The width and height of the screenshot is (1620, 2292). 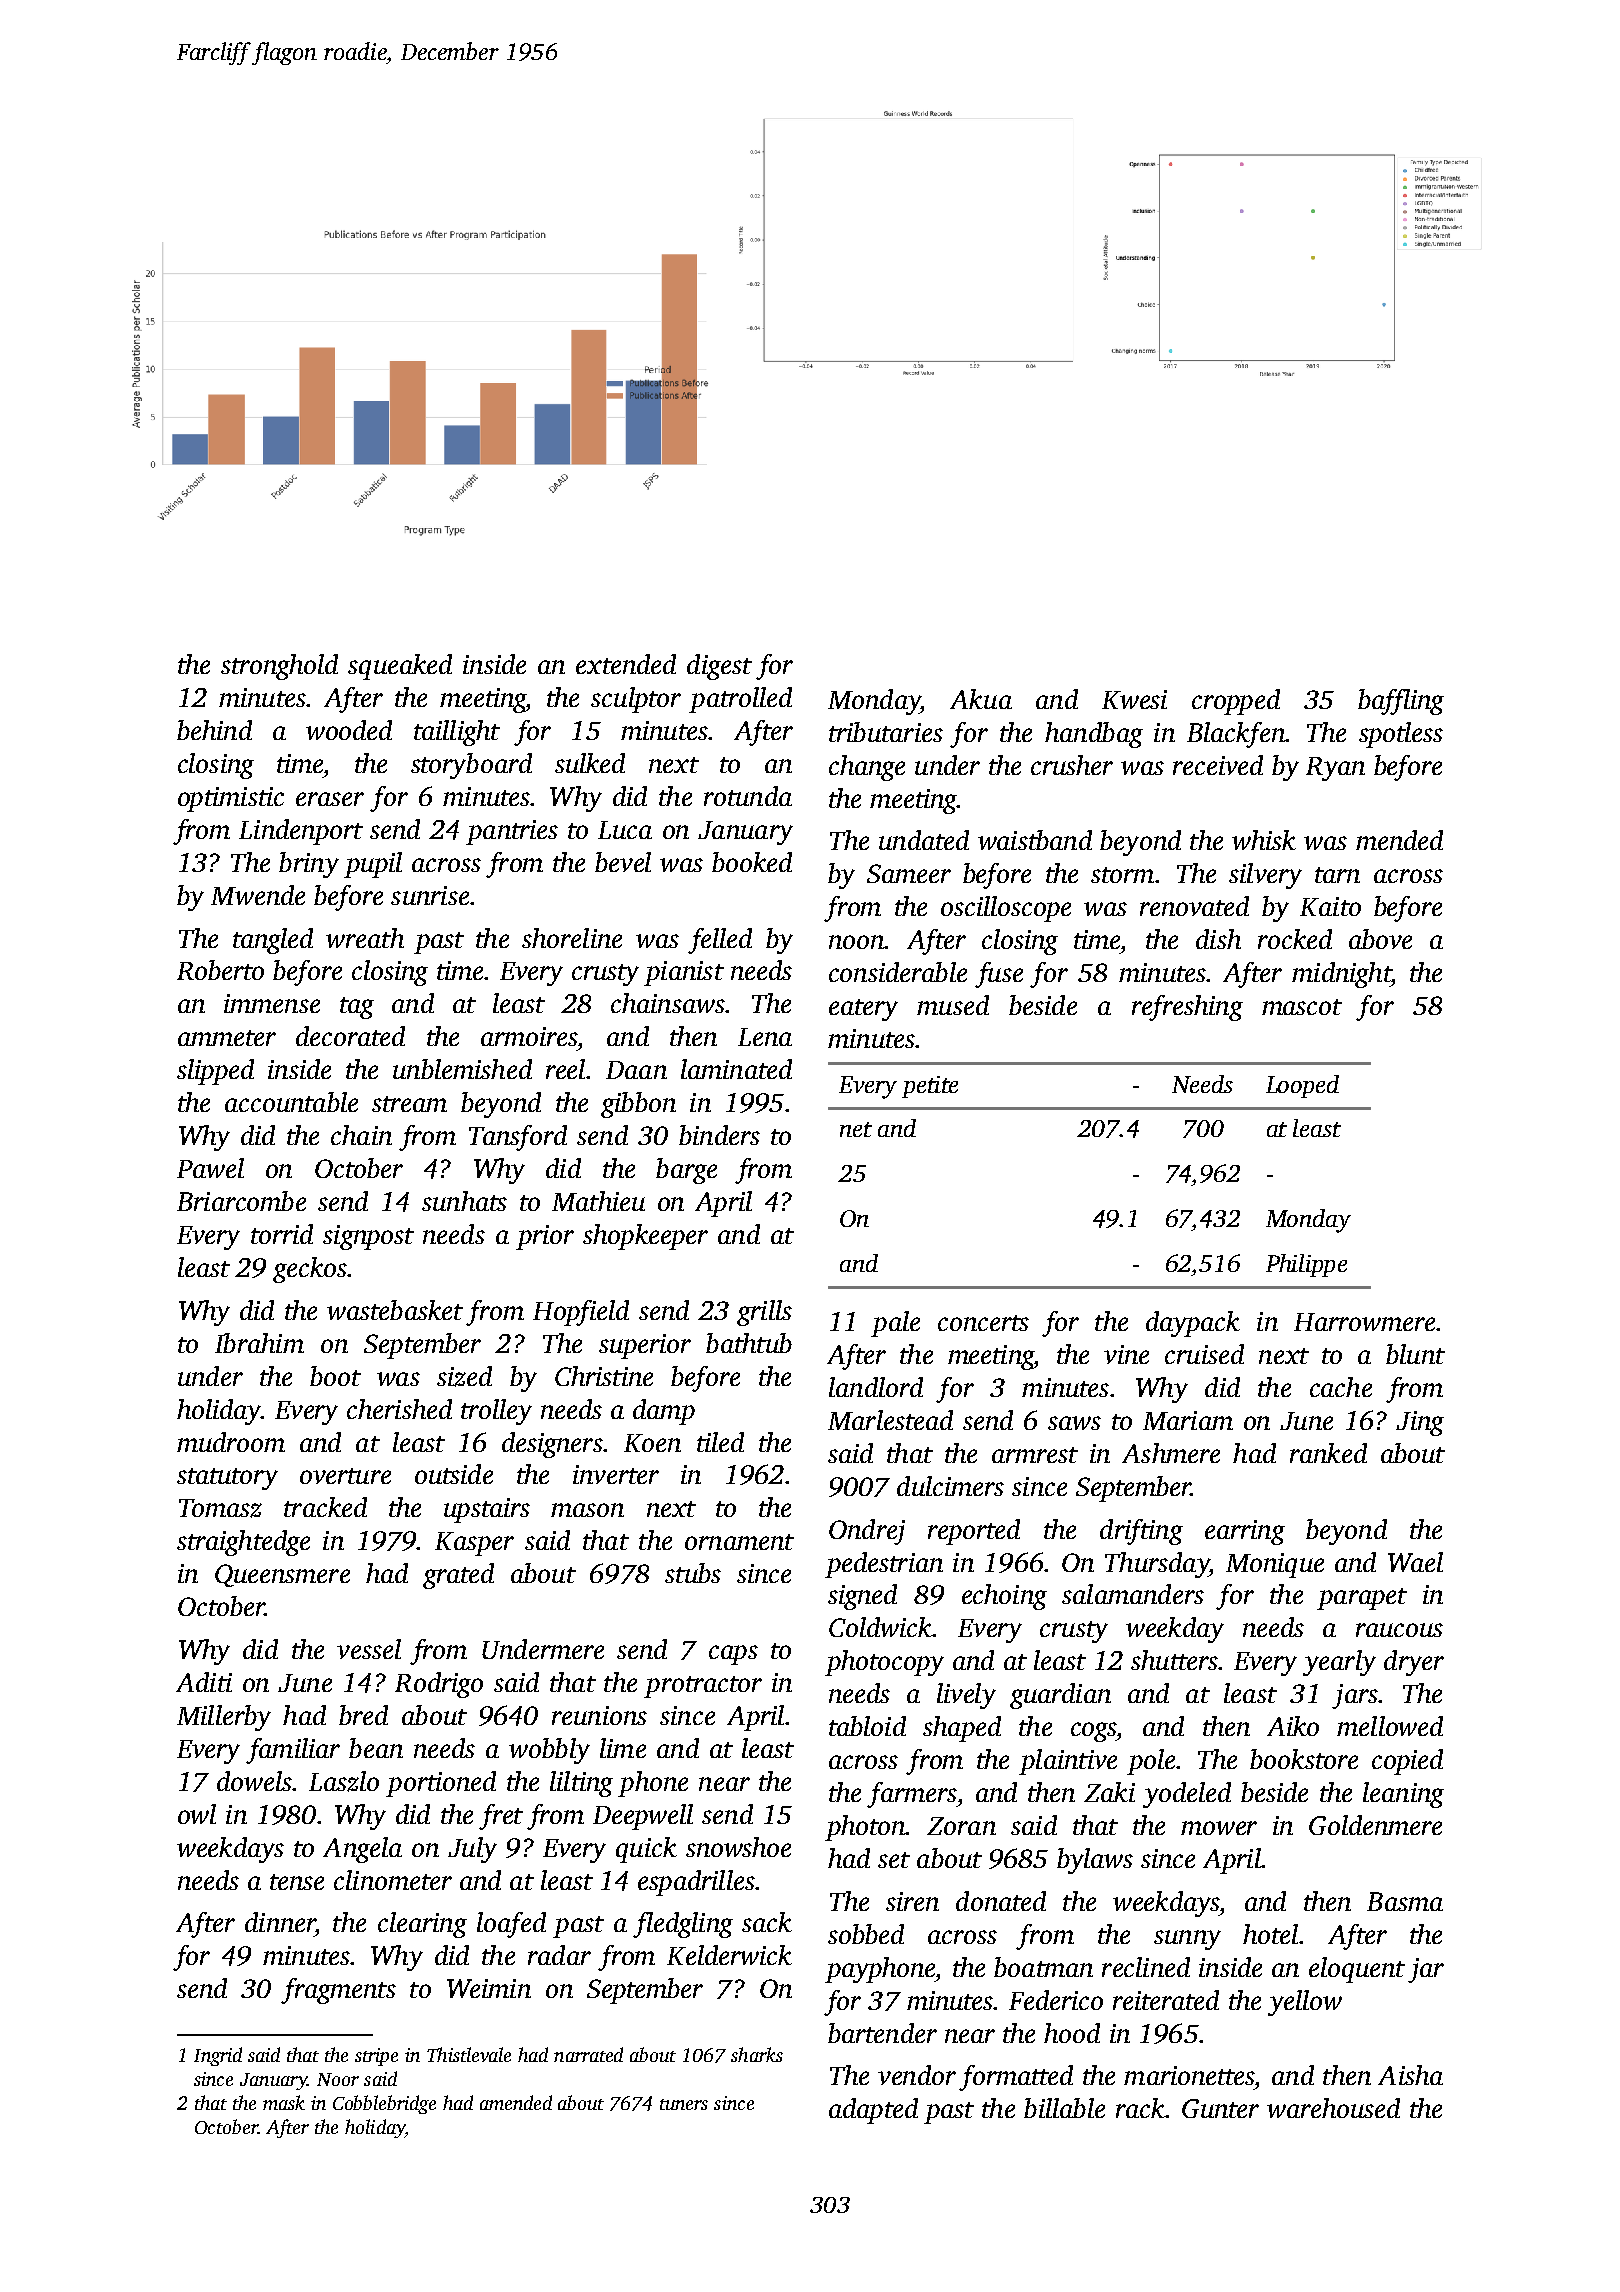 What do you see at coordinates (876, 1387) in the screenshot?
I see `landlord` at bounding box center [876, 1387].
